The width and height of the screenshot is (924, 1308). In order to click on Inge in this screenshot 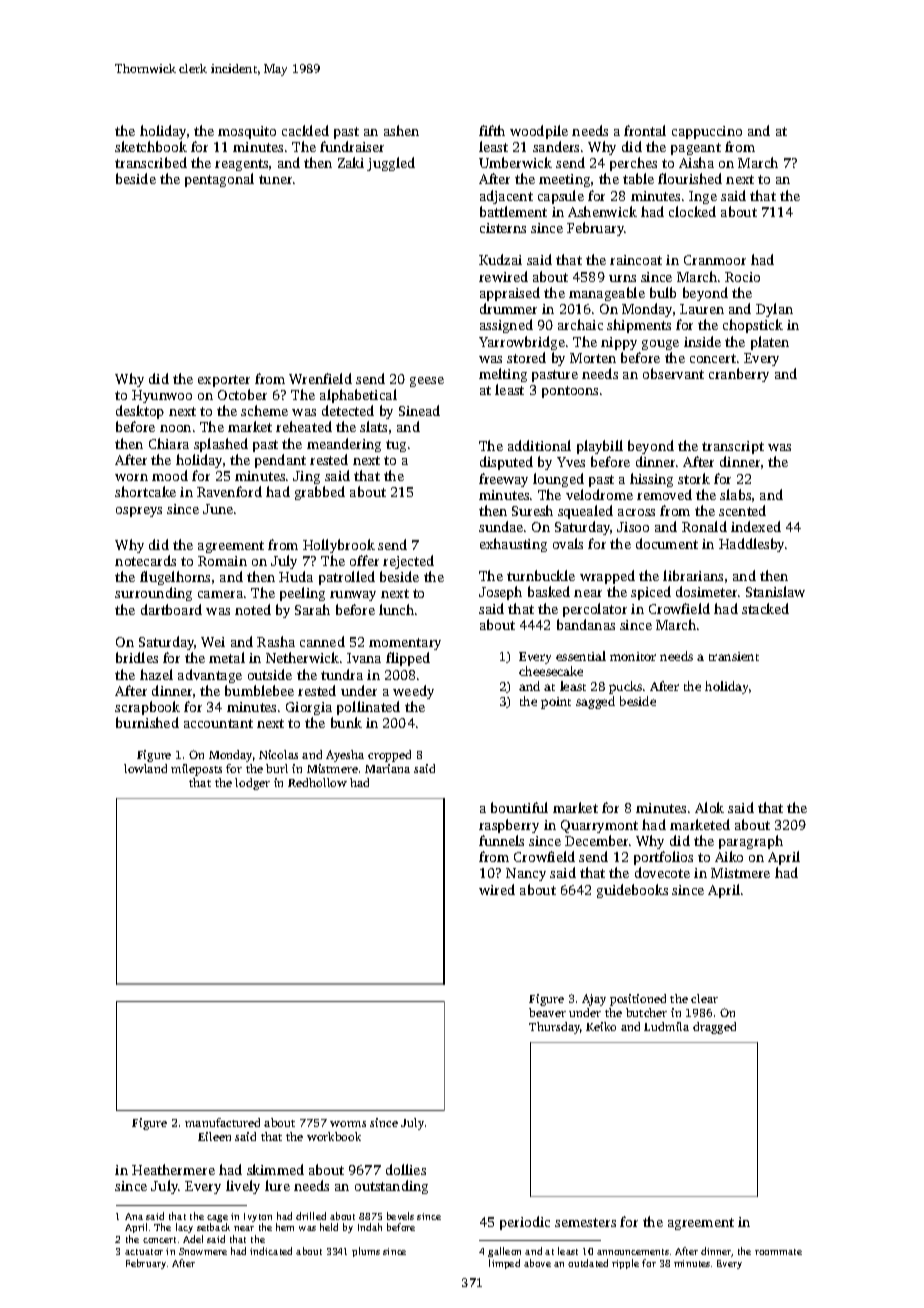, I will do `click(703, 197)`.
